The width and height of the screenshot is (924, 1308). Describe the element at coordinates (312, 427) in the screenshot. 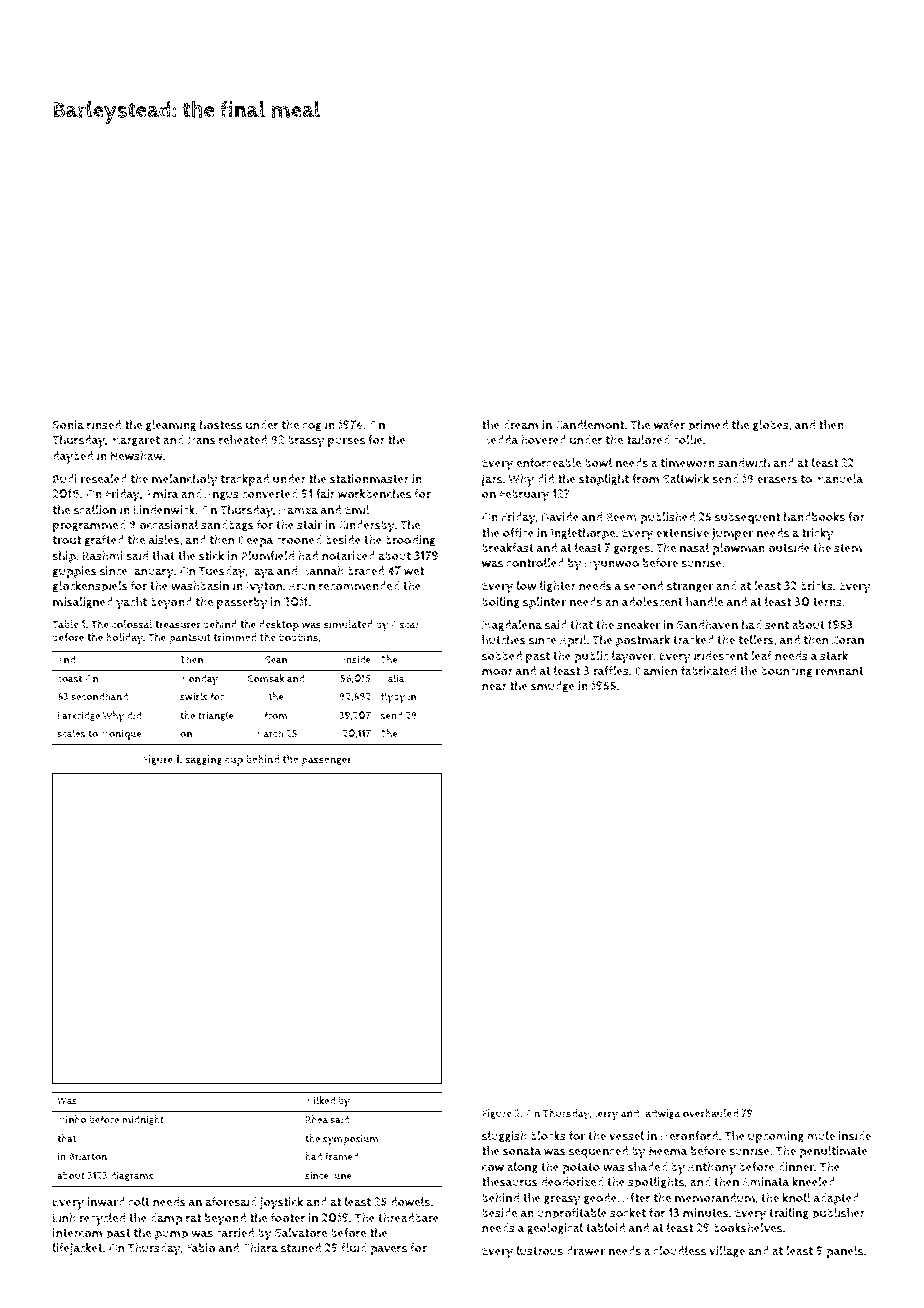

I see `cog` at that location.
